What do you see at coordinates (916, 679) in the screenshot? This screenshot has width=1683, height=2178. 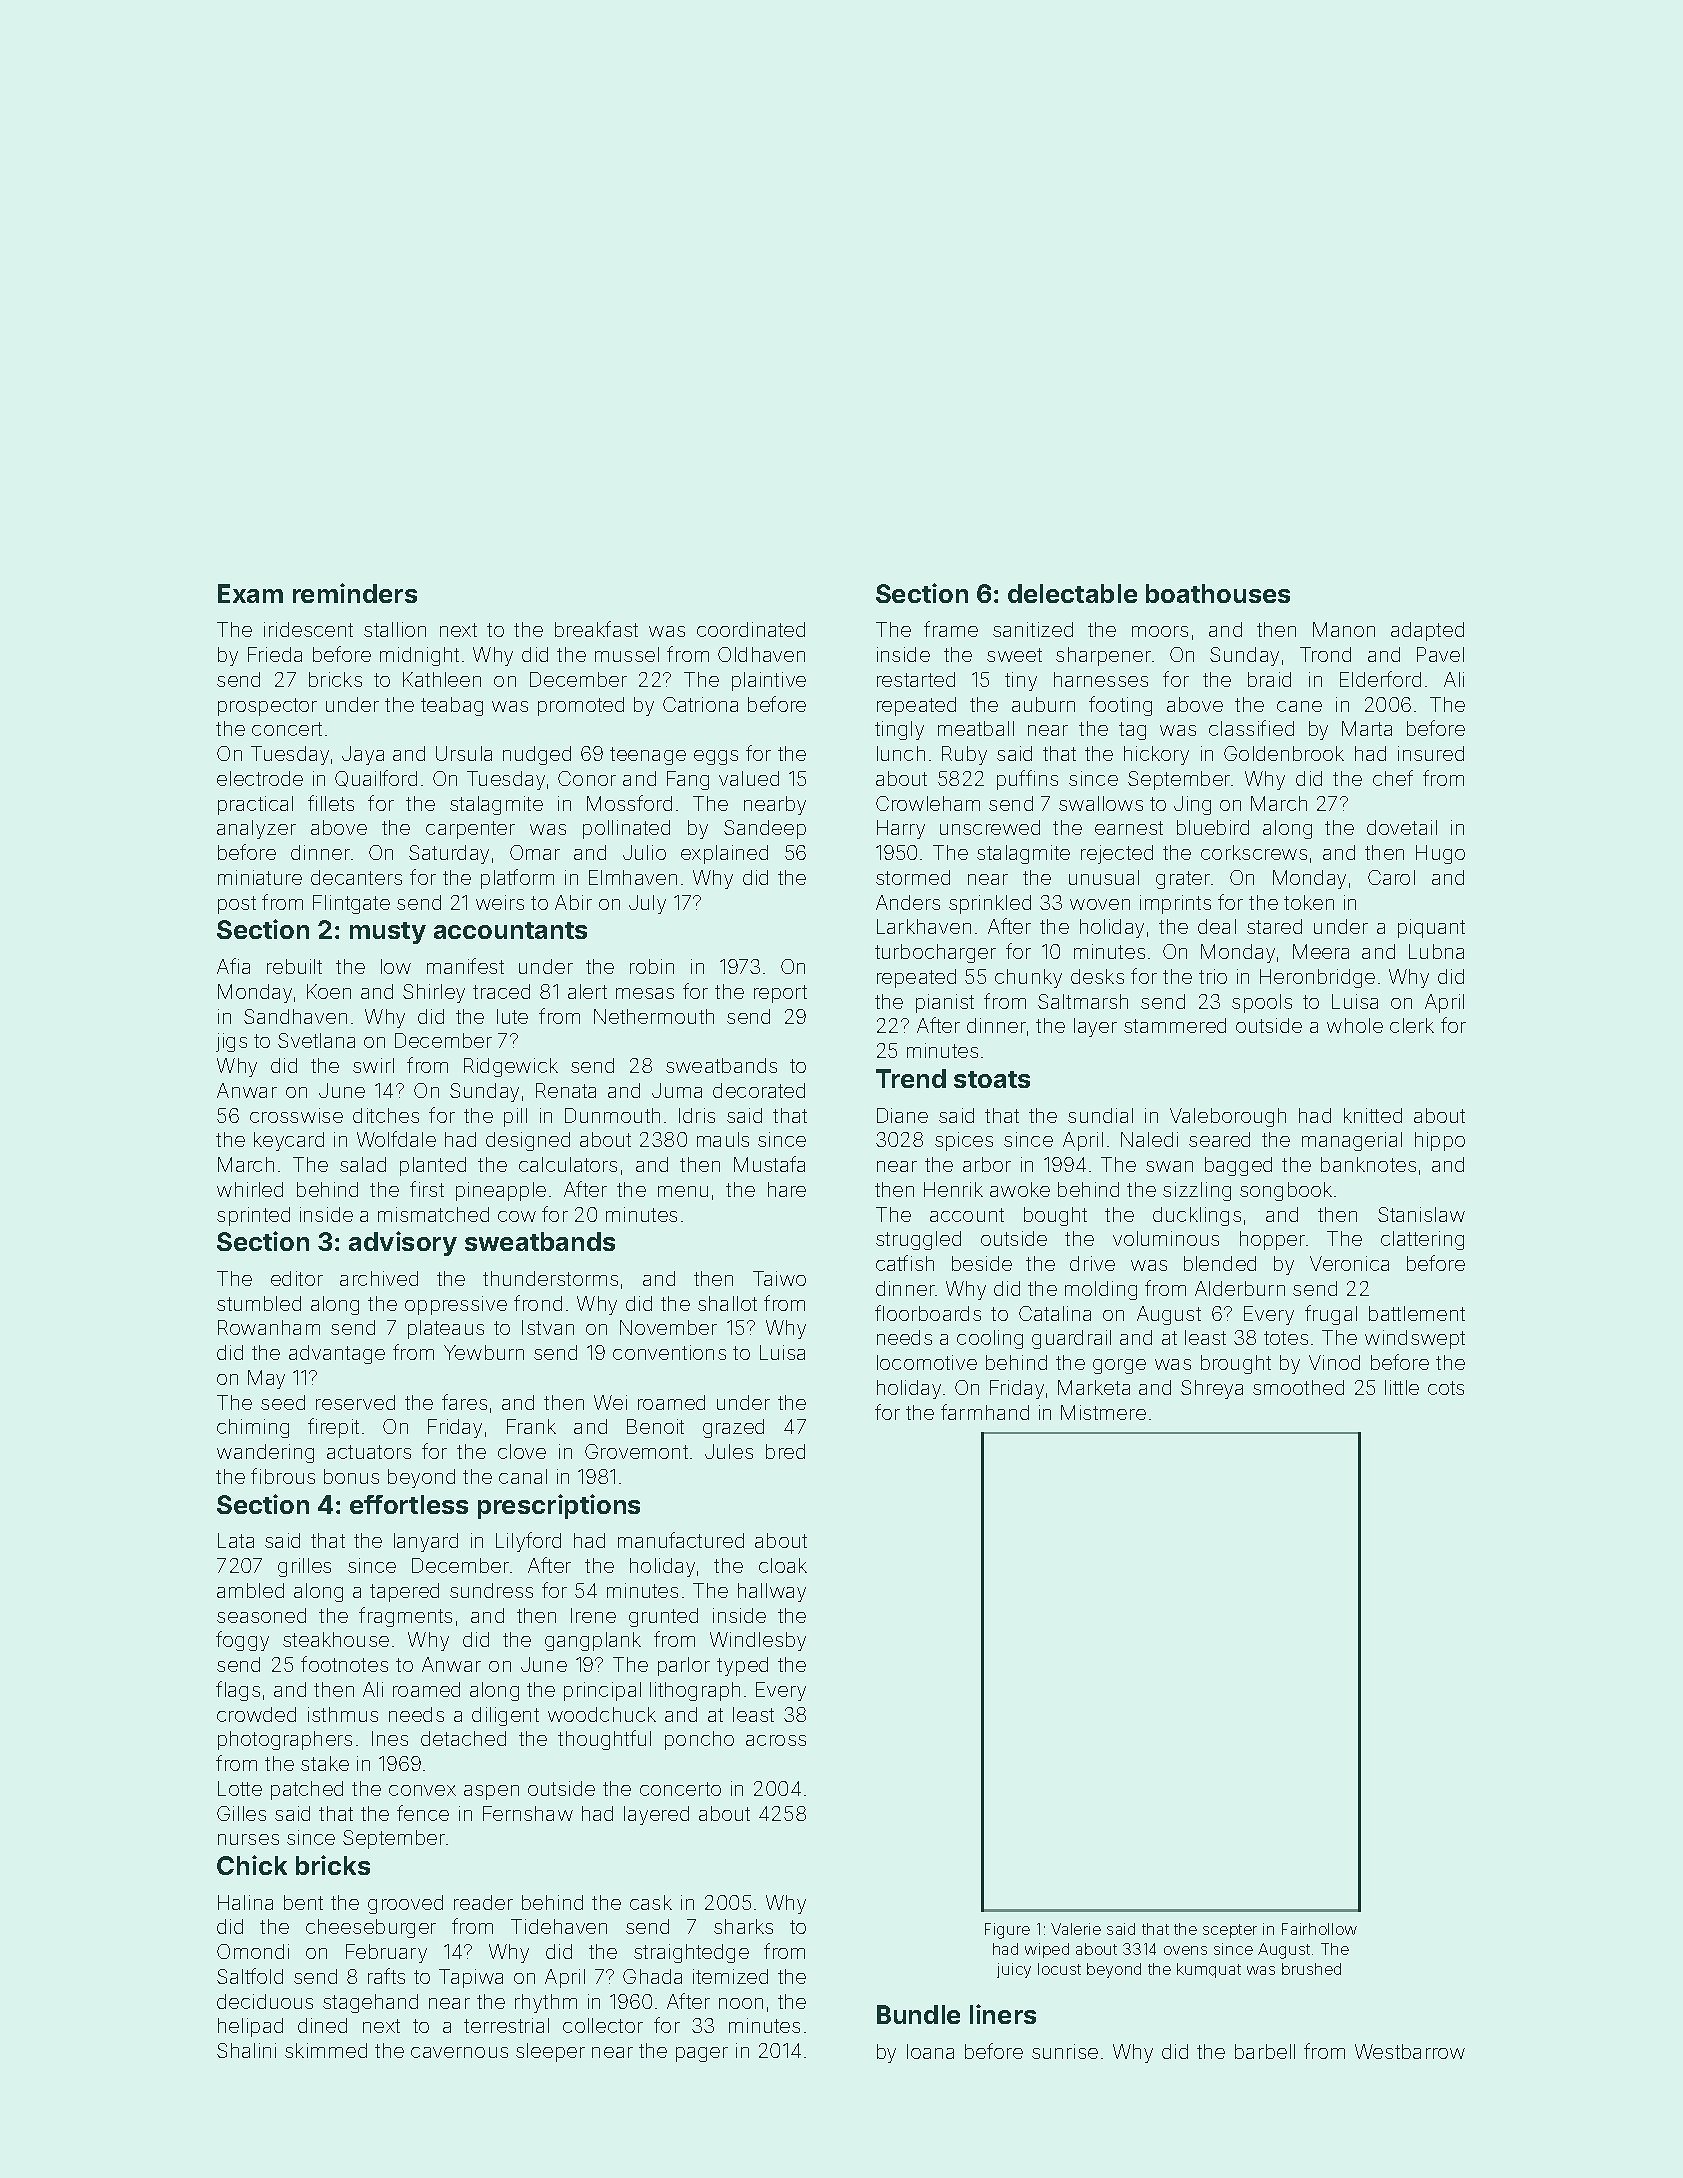 I see `restarted` at bounding box center [916, 679].
